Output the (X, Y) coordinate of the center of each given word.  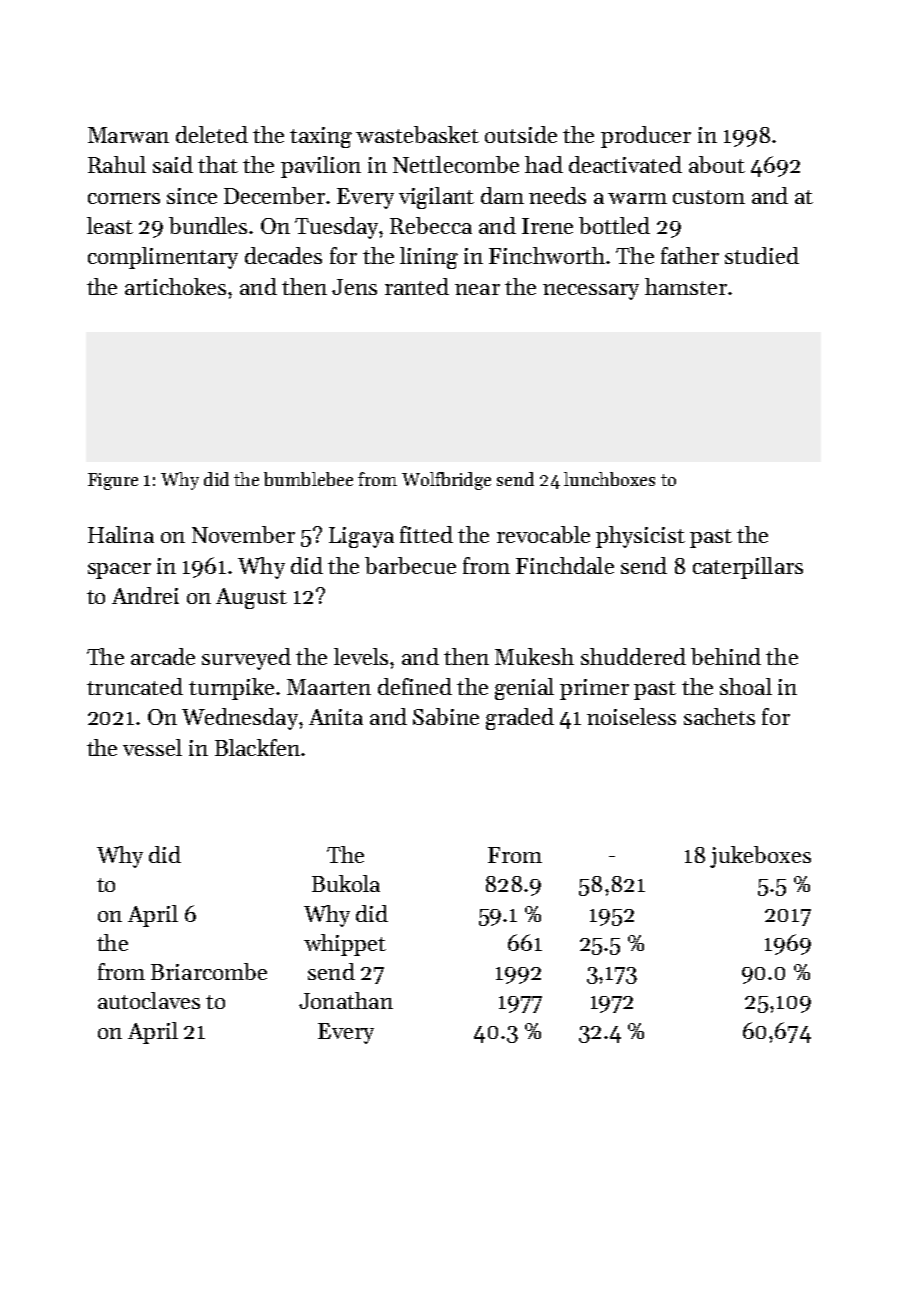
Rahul (117, 164)
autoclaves (149, 1000)
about (717, 164)
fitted (426, 534)
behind (726, 656)
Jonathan (346, 1000)
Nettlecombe (456, 164)
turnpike (231, 689)
